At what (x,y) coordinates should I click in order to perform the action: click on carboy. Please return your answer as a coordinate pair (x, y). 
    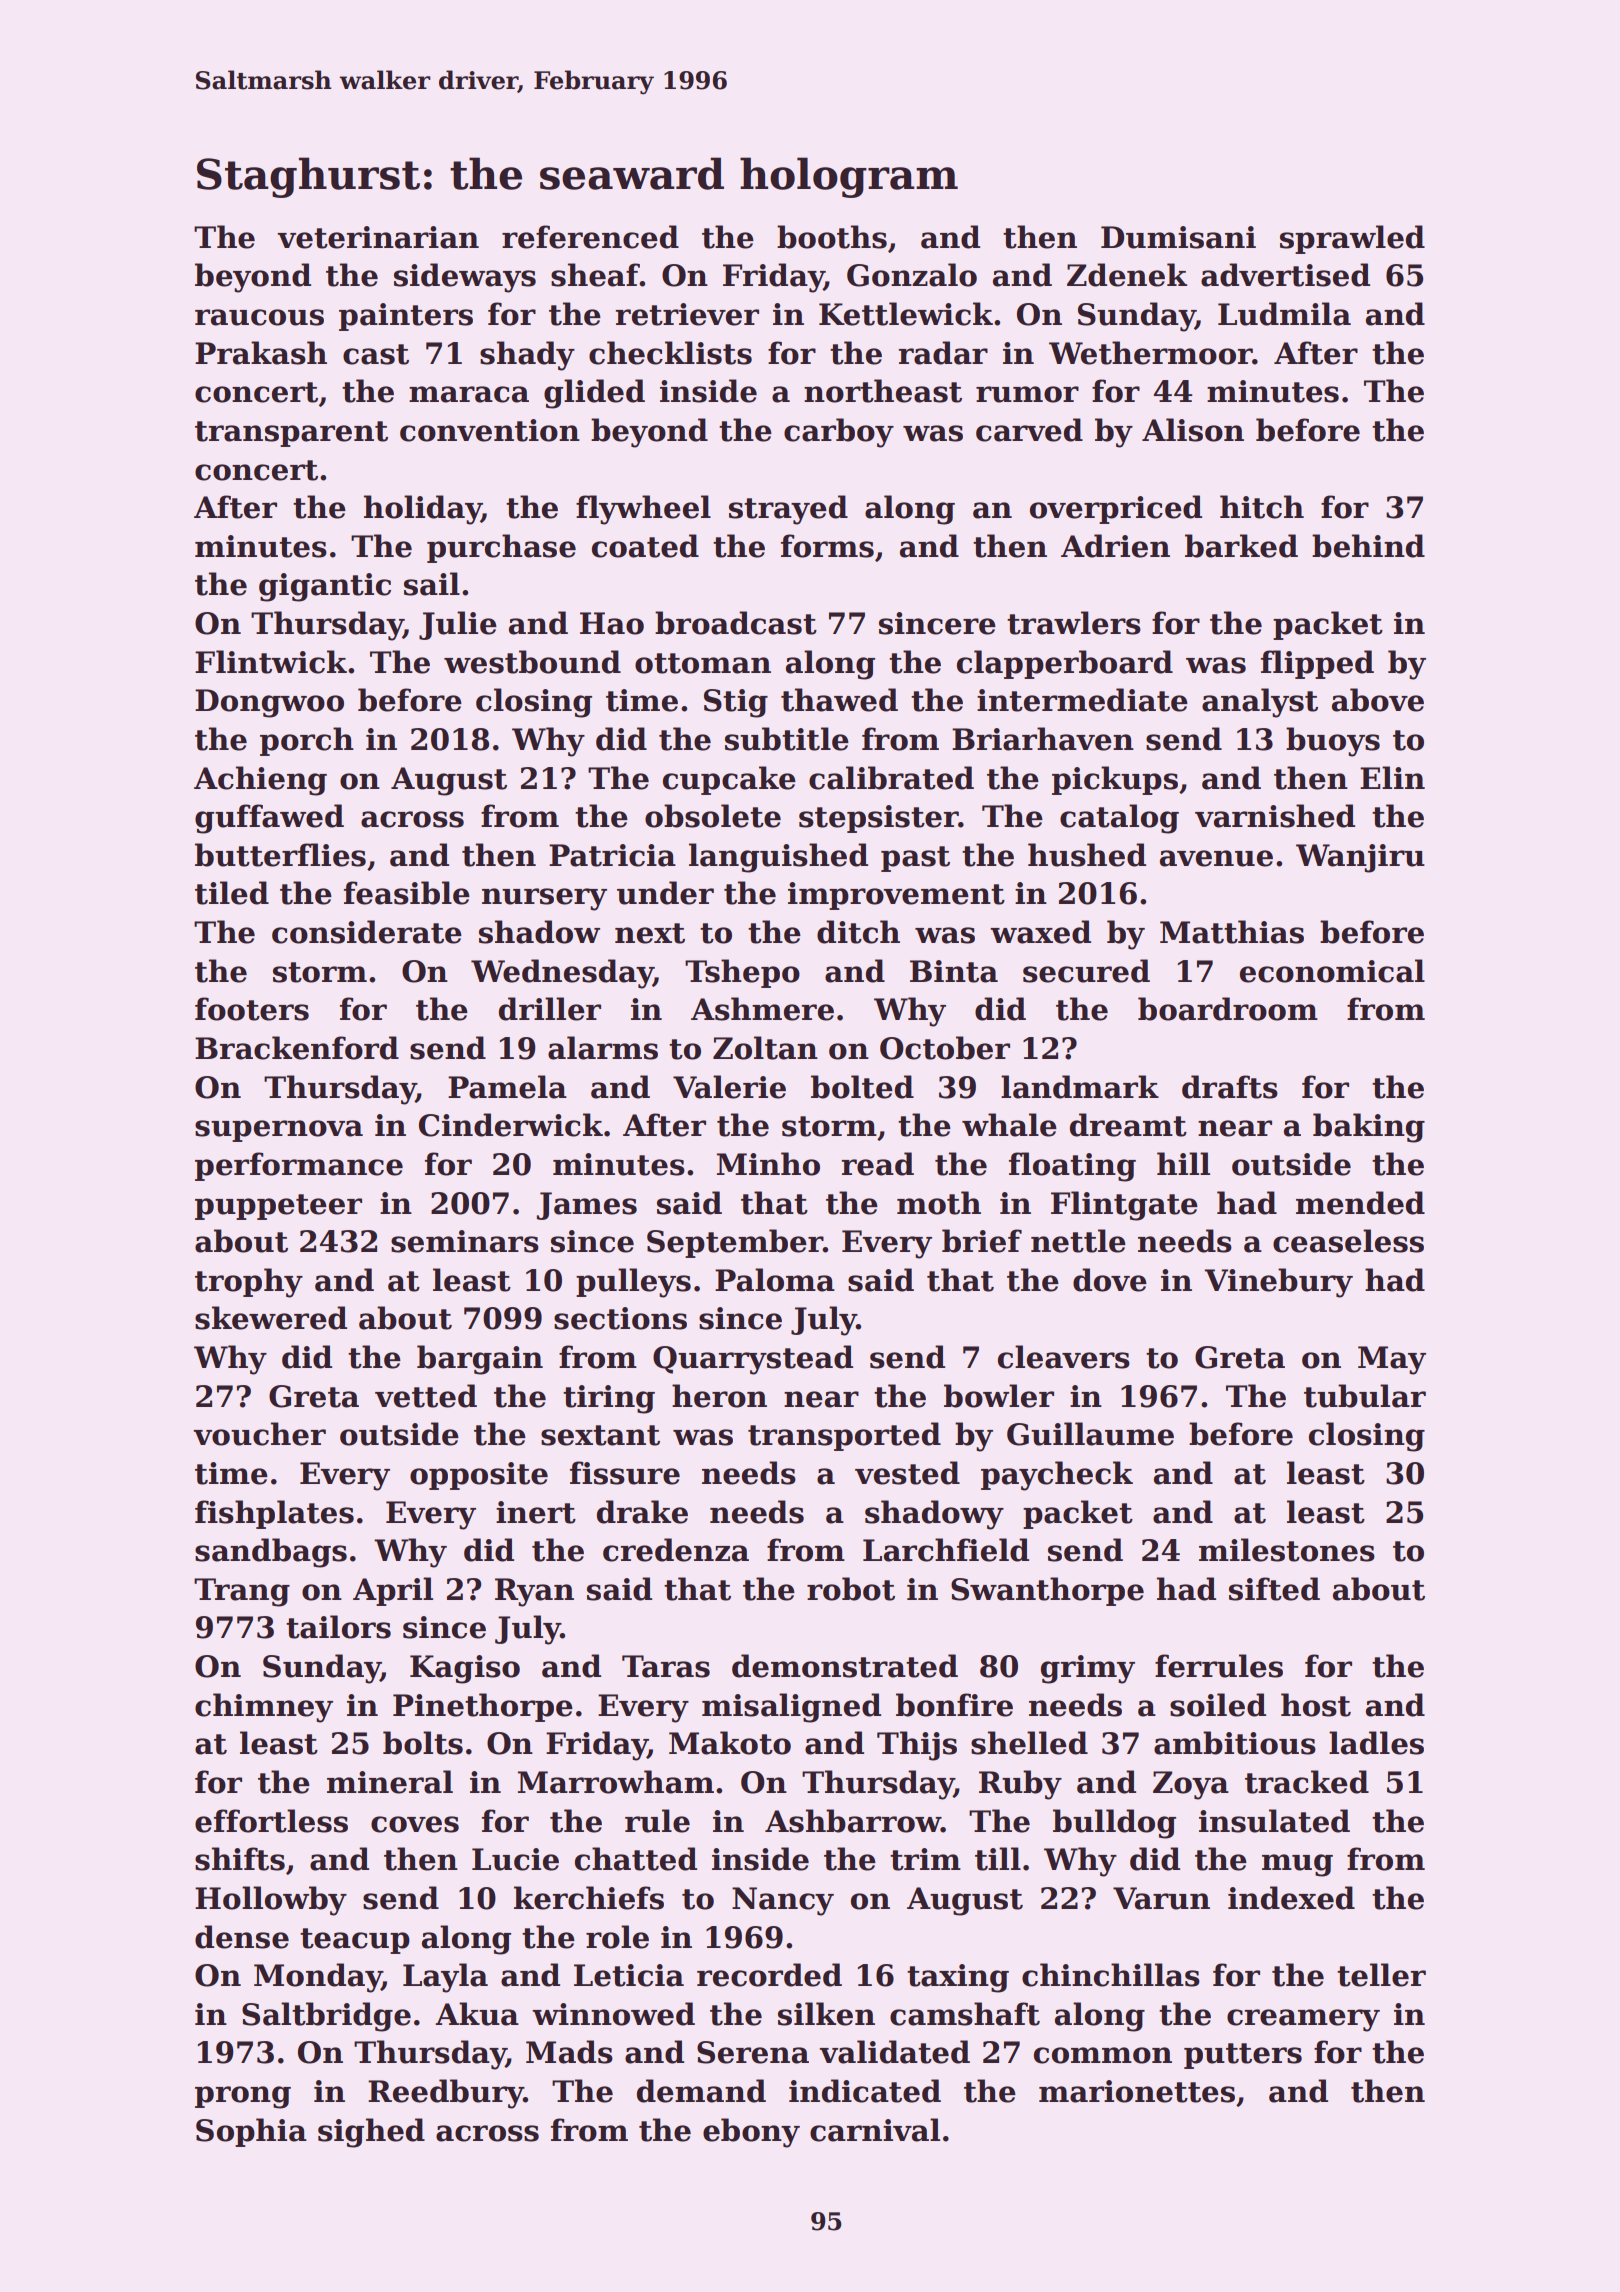
    Looking at the image, I should click on (839, 433).
